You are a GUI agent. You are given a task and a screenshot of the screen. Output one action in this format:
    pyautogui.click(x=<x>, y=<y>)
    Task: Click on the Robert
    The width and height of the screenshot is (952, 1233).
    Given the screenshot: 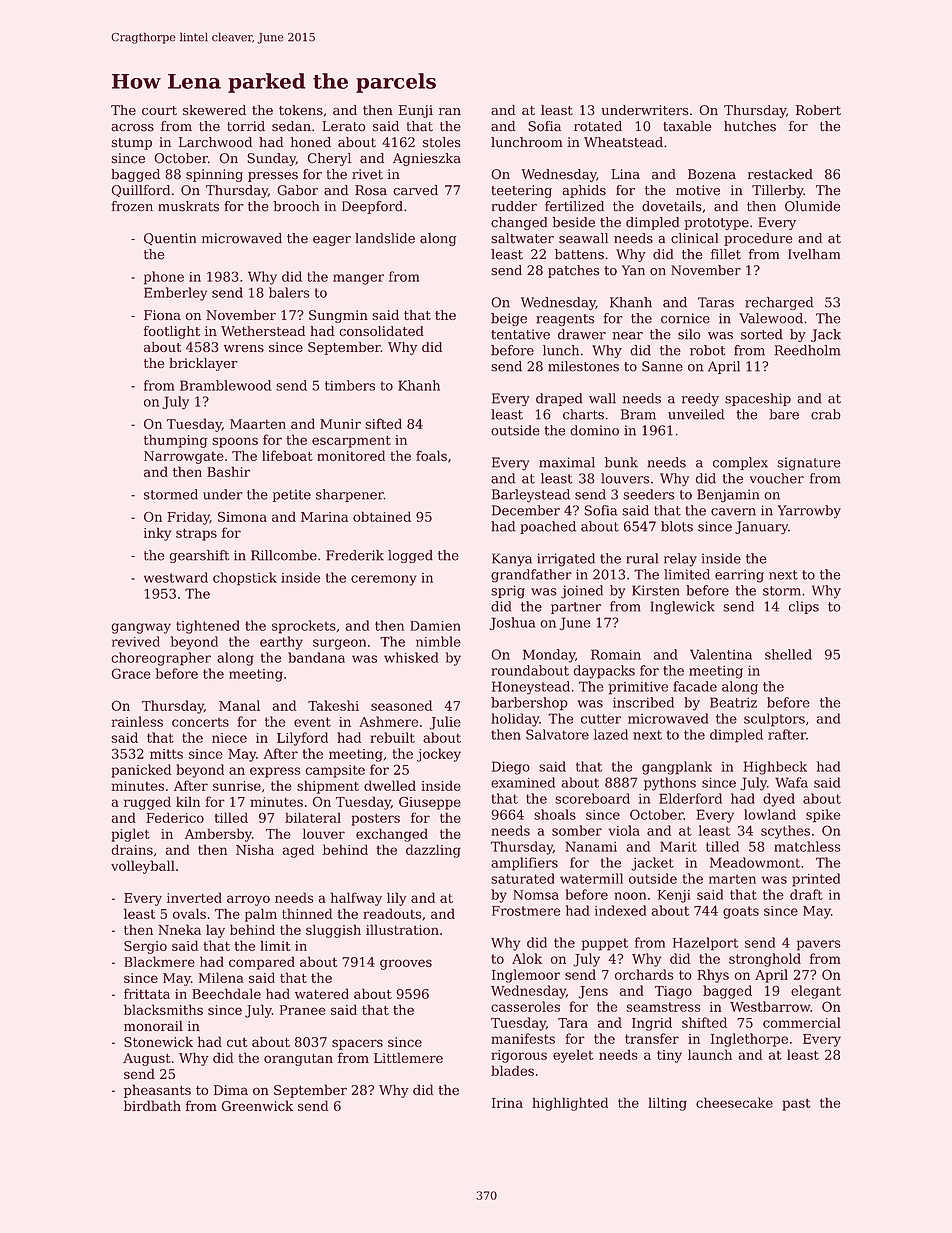 What is the action you would take?
    pyautogui.click(x=818, y=110)
